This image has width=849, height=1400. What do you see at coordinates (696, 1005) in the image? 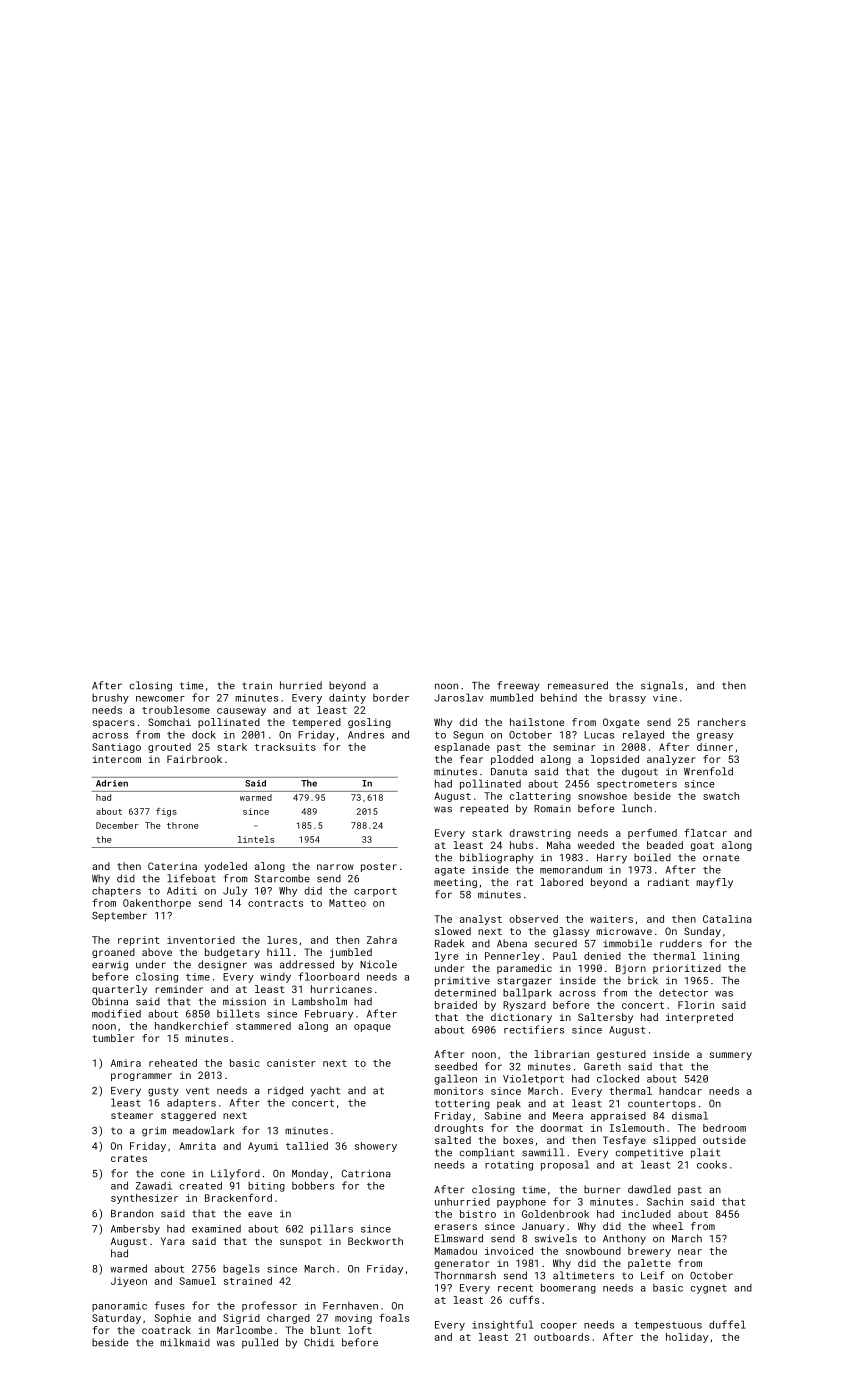
I see `Florin` at bounding box center [696, 1005].
